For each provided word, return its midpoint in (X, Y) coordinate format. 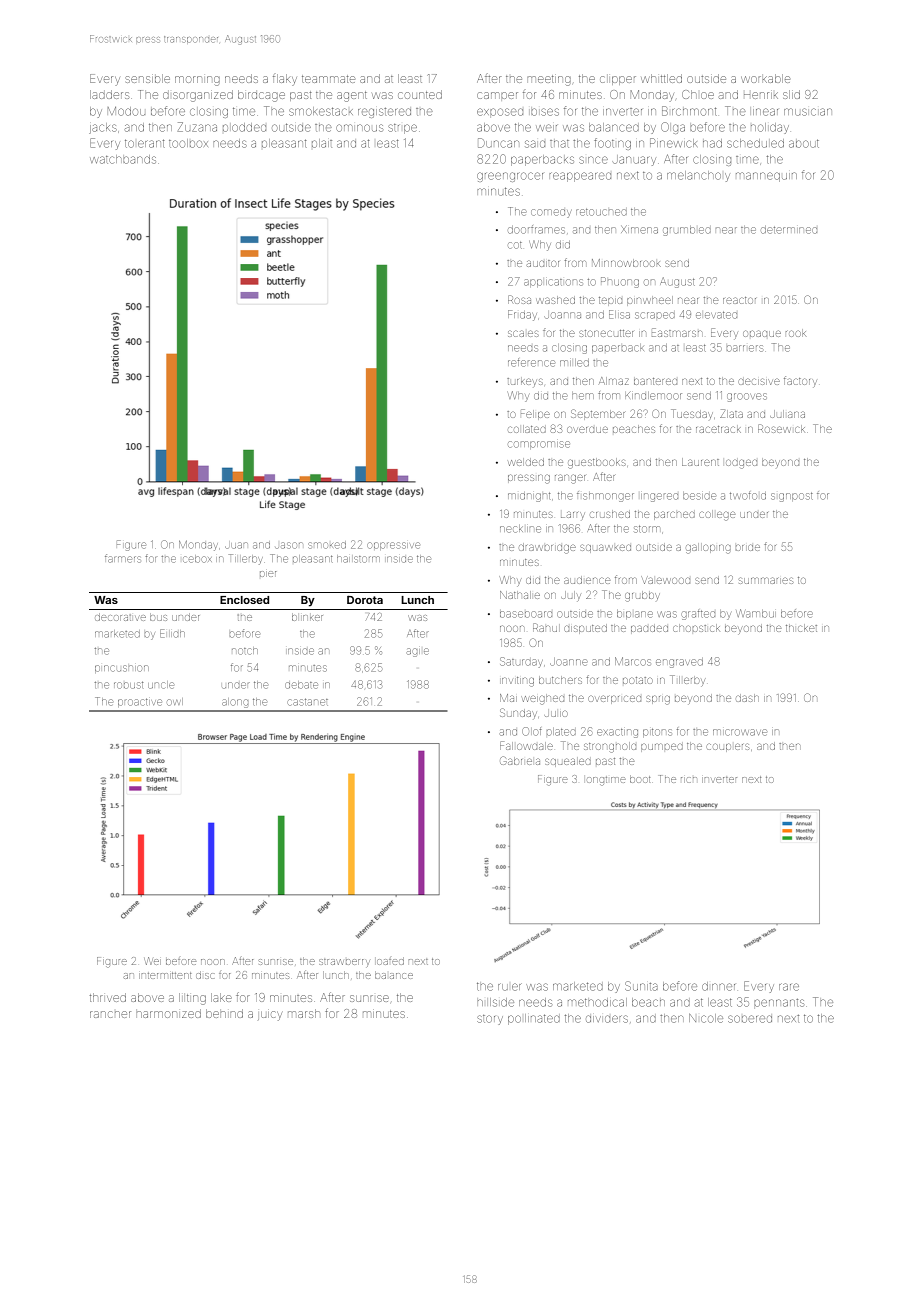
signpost (792, 497)
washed (555, 300)
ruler (510, 987)
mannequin (766, 177)
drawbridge (547, 548)
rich (689, 780)
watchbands (123, 159)
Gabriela (520, 760)
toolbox (188, 143)
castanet (307, 702)
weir (546, 128)
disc (205, 975)
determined (789, 230)
